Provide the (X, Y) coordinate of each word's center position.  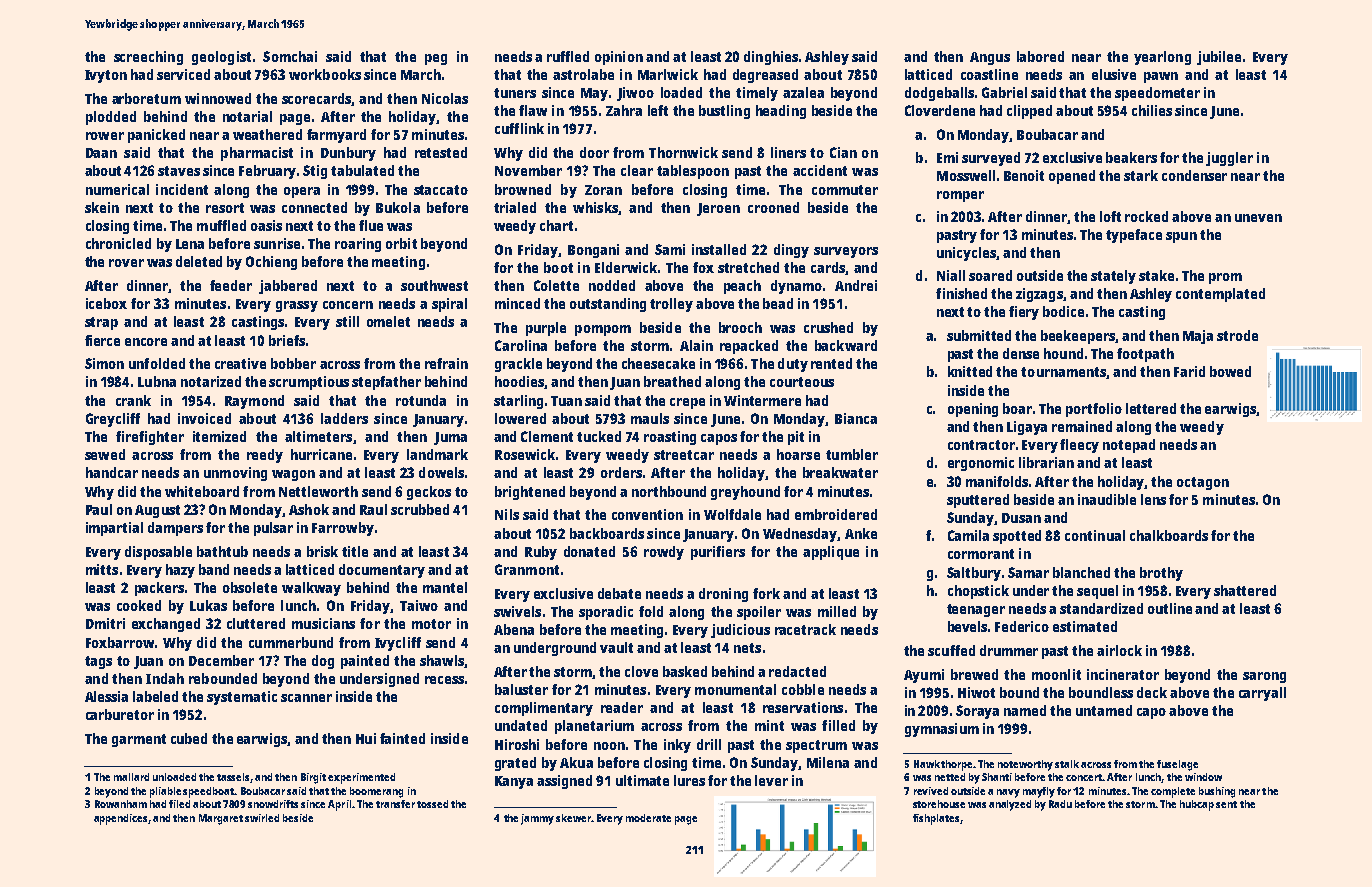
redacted (797, 671)
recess (444, 680)
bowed (1230, 371)
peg (436, 59)
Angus (990, 58)
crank (133, 400)
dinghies (771, 58)
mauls (650, 418)
